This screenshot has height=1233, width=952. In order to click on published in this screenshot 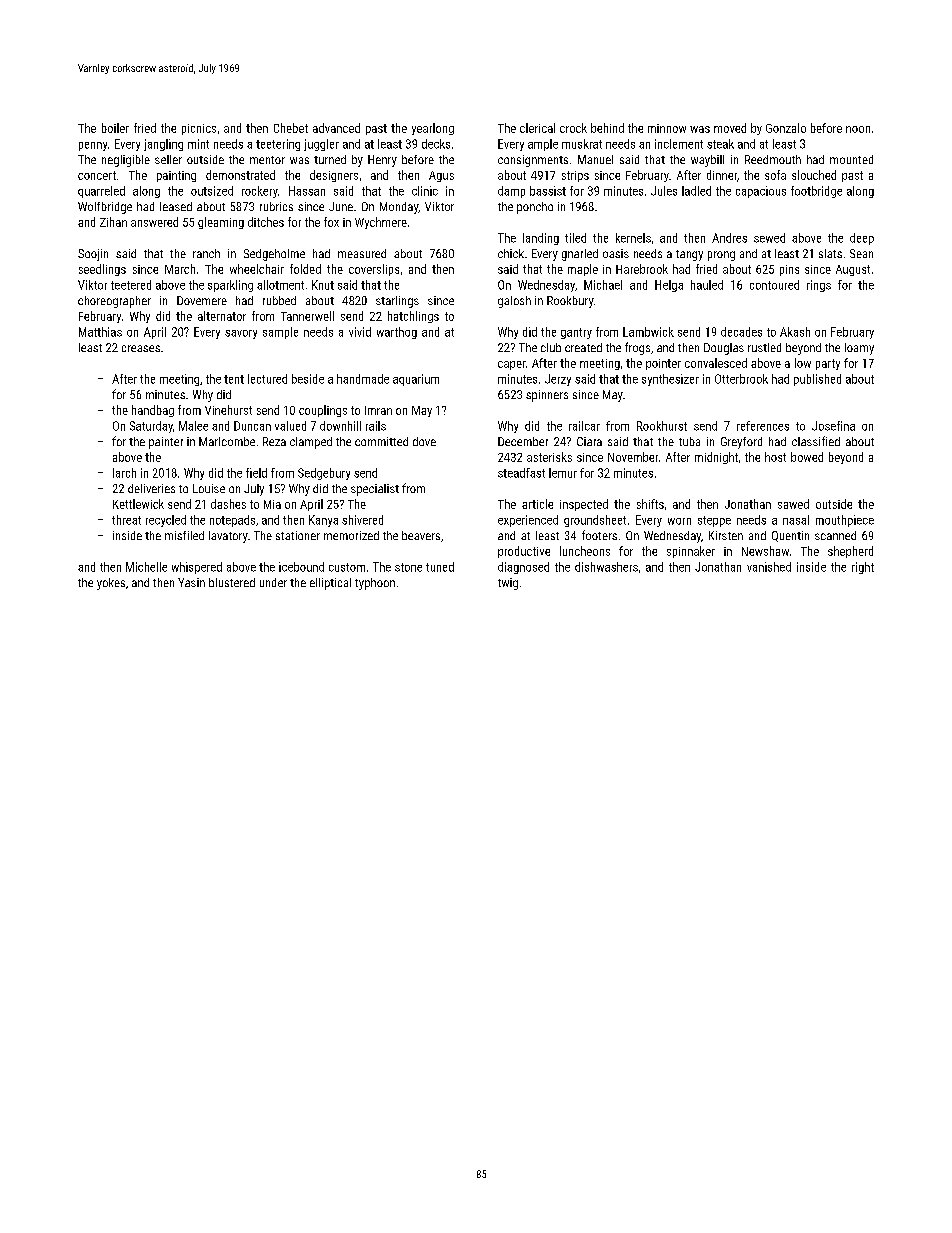, I will do `click(817, 380)`.
